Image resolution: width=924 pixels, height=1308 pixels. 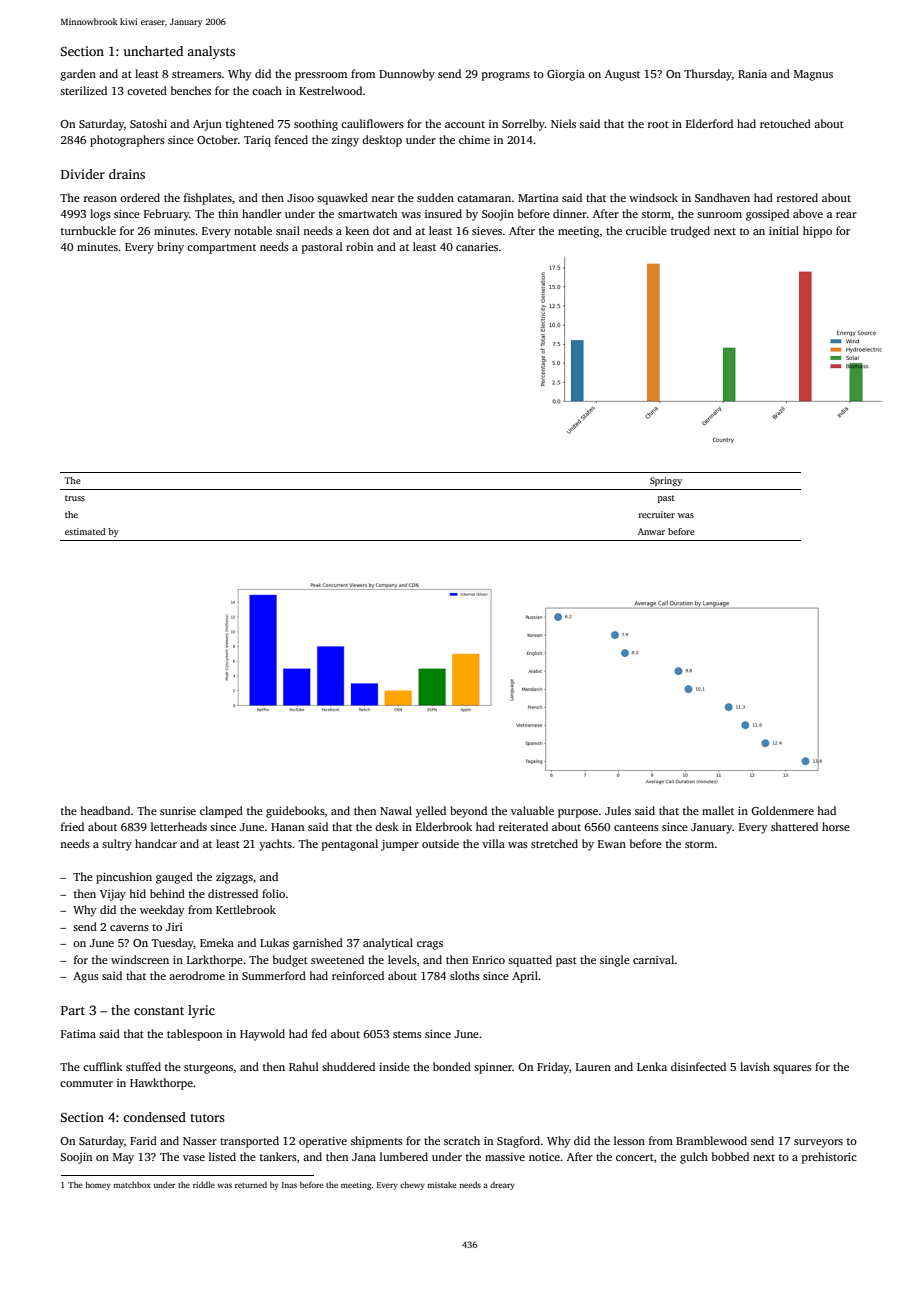 What do you see at coordinates (85, 531) in the image?
I see `estimated` at bounding box center [85, 531].
